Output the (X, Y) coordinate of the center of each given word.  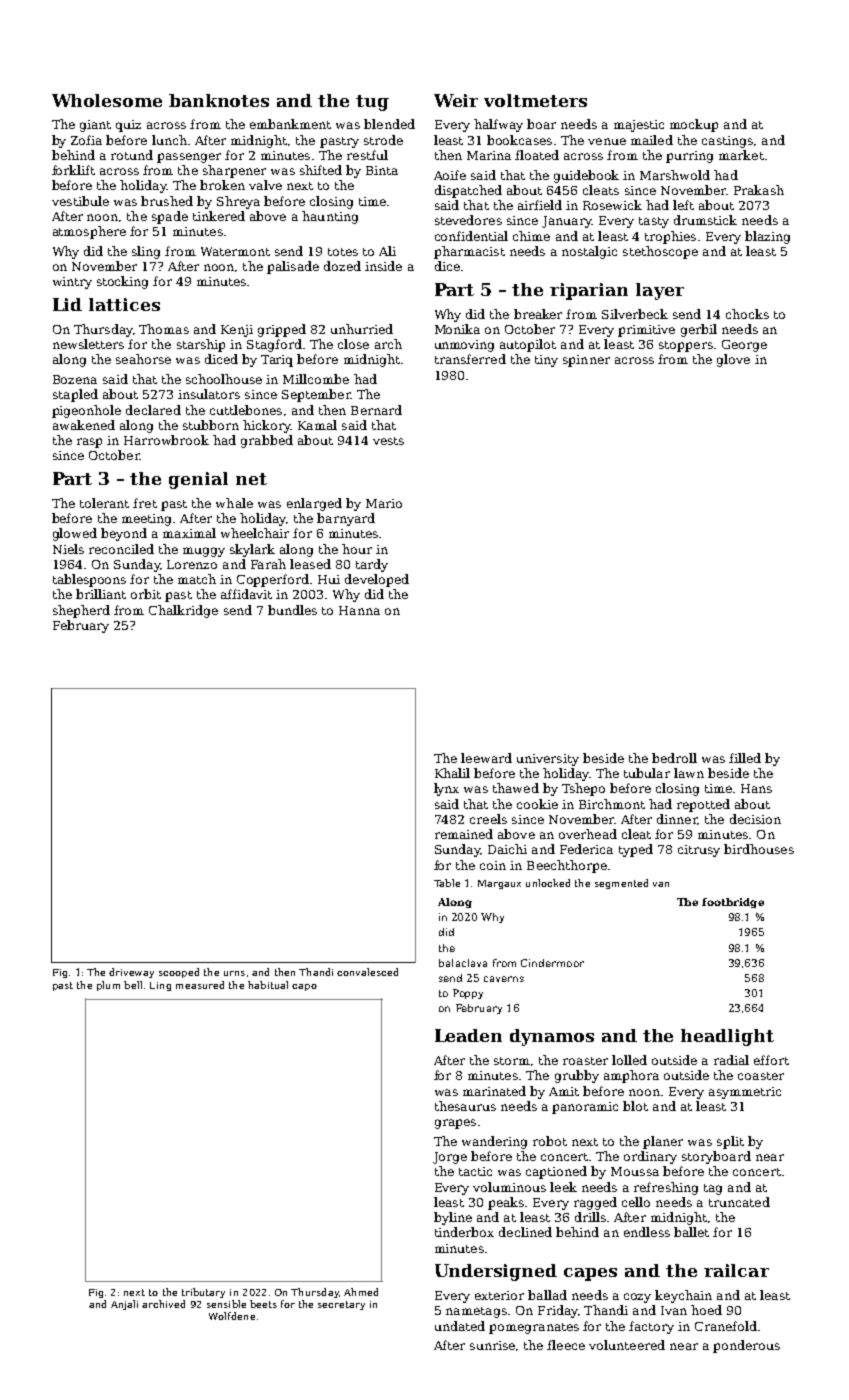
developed (377, 580)
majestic (639, 126)
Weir (456, 100)
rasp (89, 443)
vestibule (80, 201)
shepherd (81, 611)
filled (745, 758)
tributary (203, 1293)
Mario (384, 503)
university (548, 760)
